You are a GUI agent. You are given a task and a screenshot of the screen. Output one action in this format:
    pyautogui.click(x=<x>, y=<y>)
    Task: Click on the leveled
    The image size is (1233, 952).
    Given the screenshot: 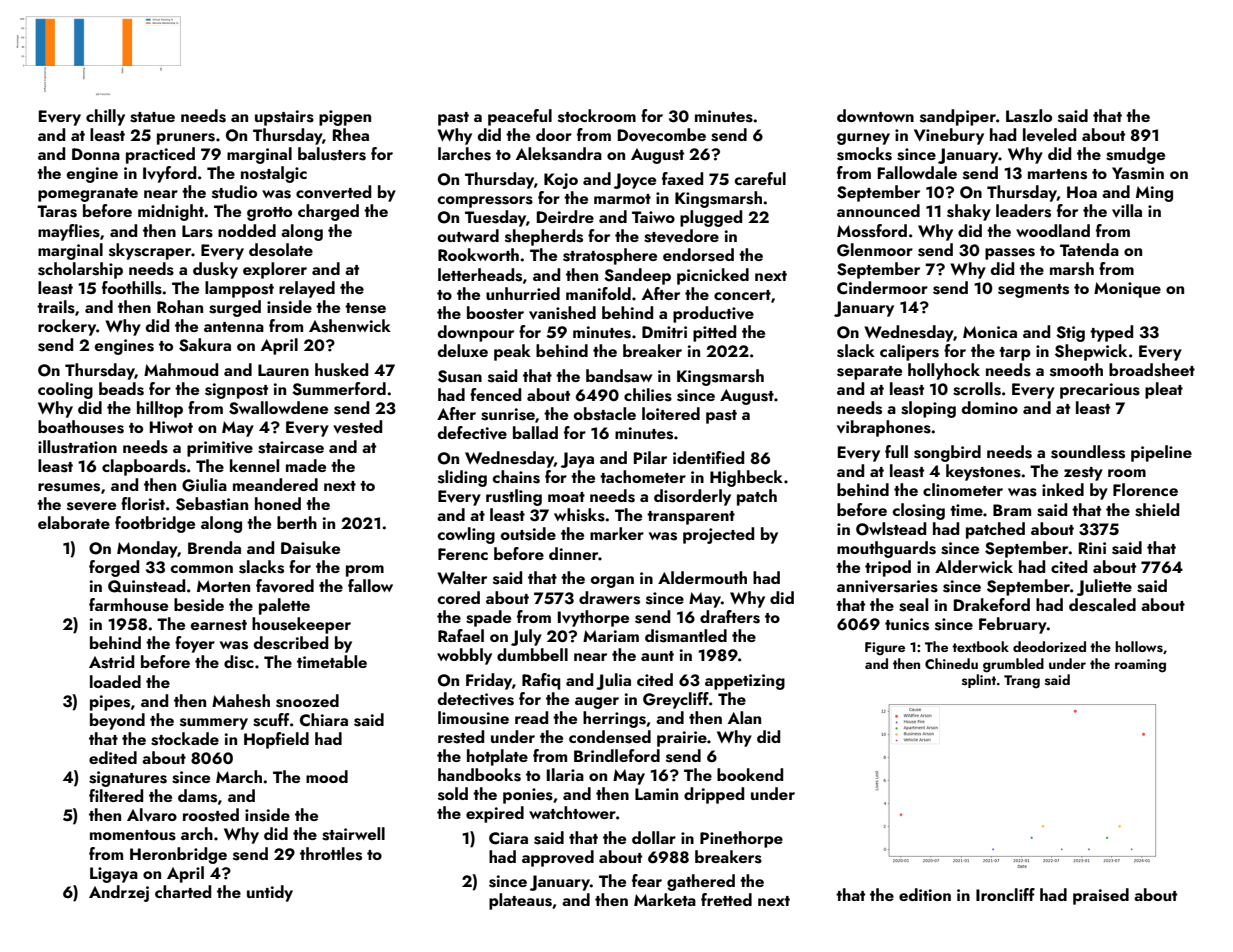 What is the action you would take?
    pyautogui.click(x=1049, y=134)
